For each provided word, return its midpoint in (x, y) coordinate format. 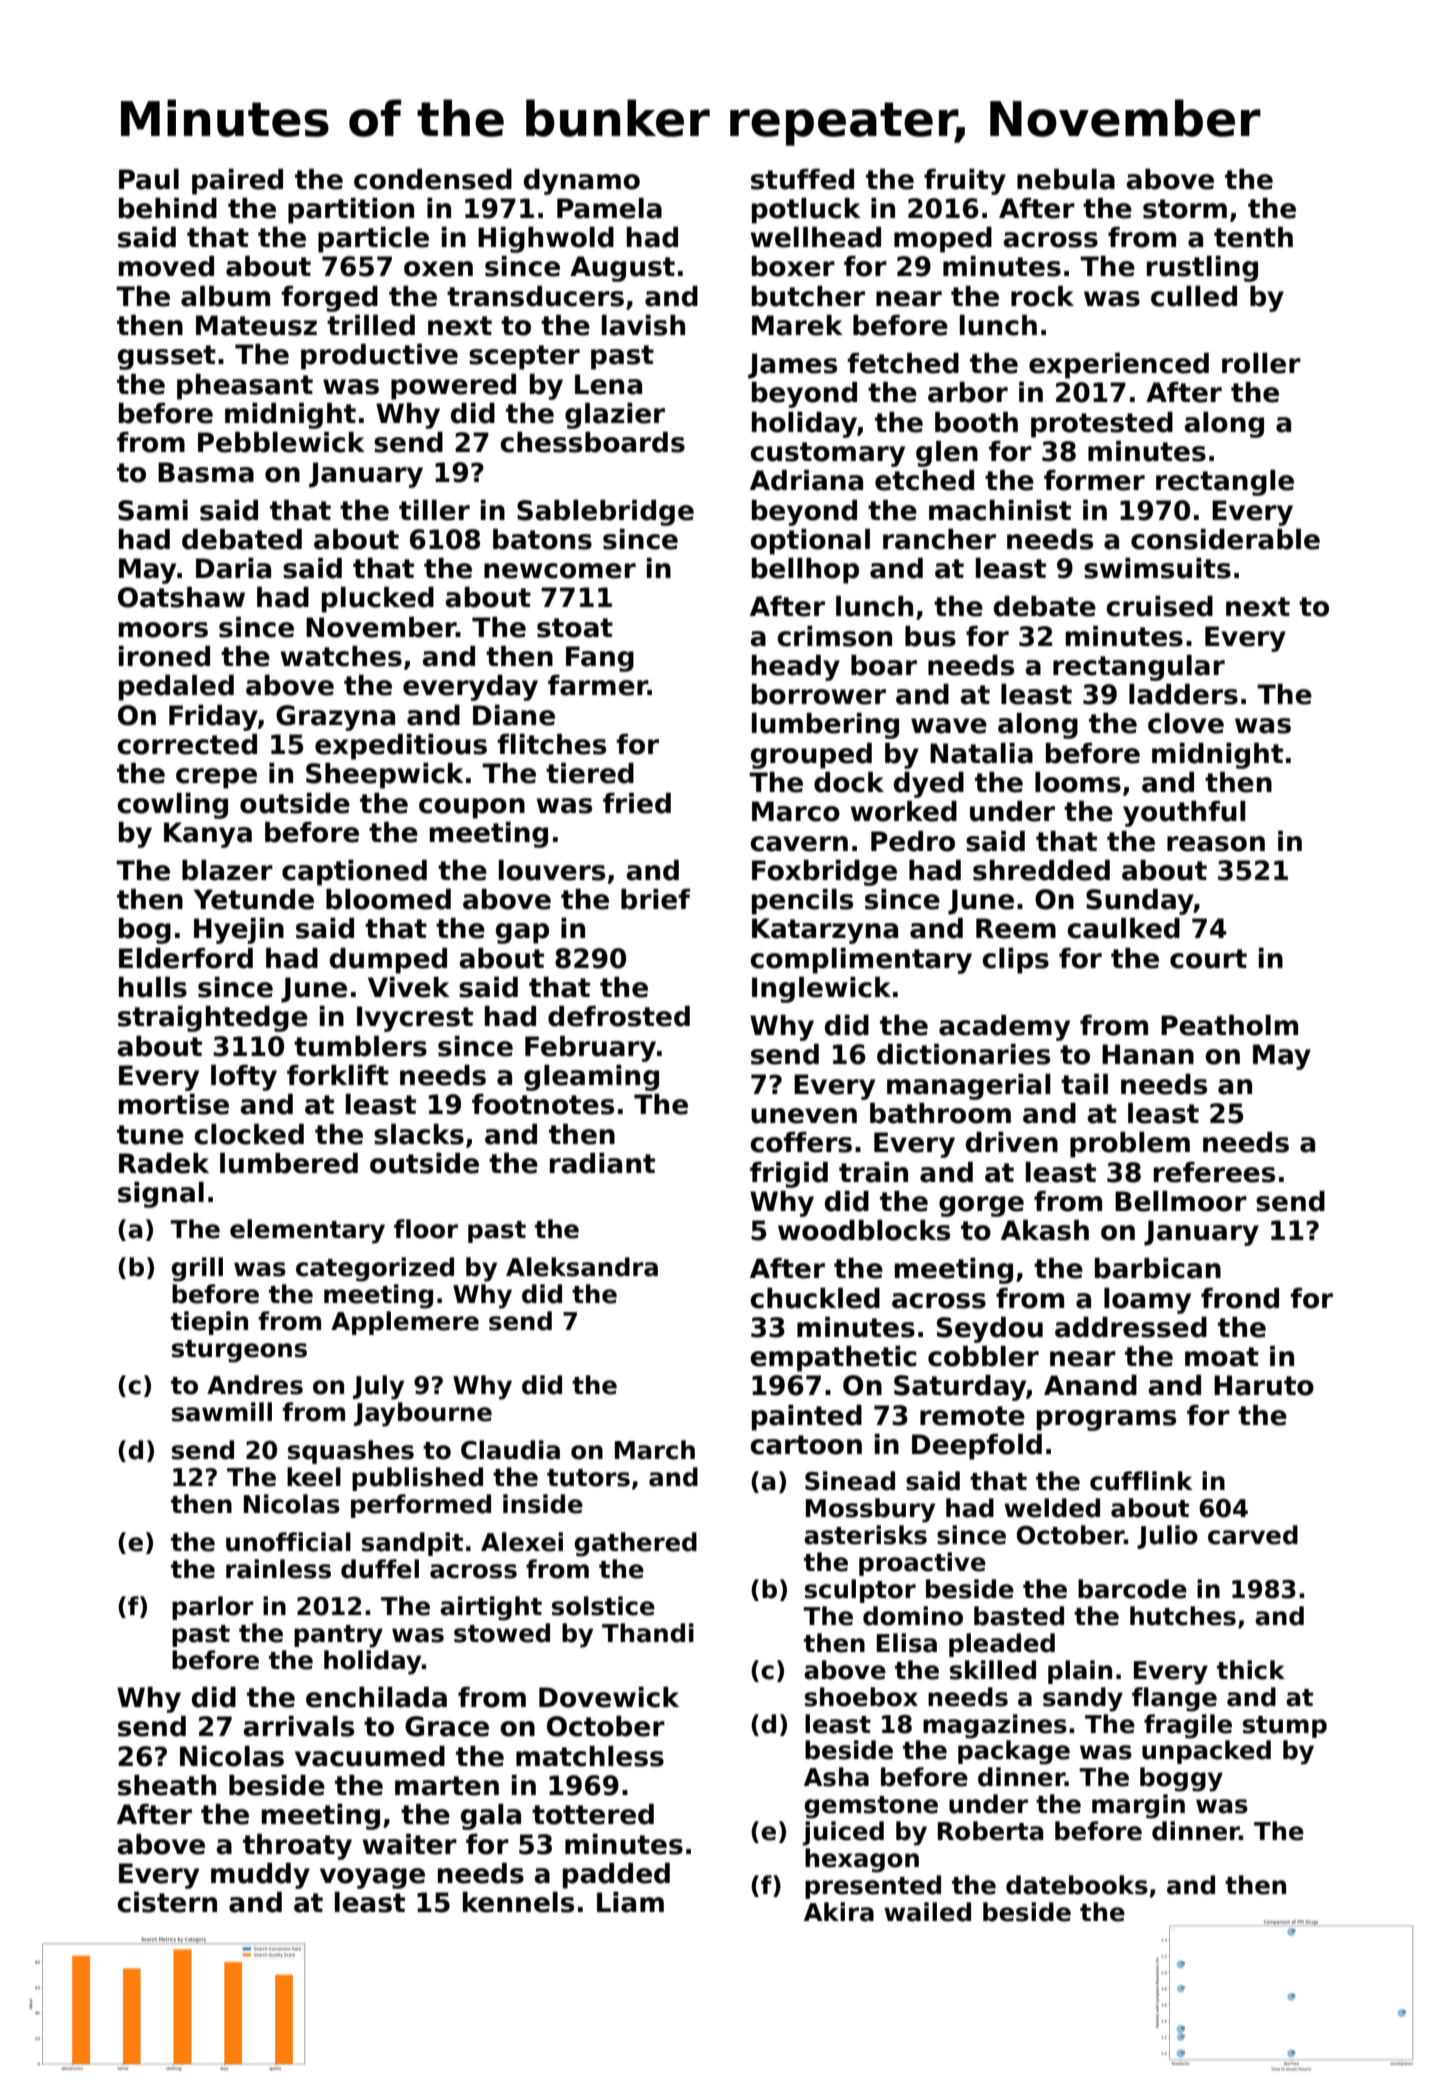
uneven (804, 1116)
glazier (615, 416)
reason (1216, 844)
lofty (244, 1078)
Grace (447, 1726)
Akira (839, 1912)
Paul (149, 179)
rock (1042, 296)
